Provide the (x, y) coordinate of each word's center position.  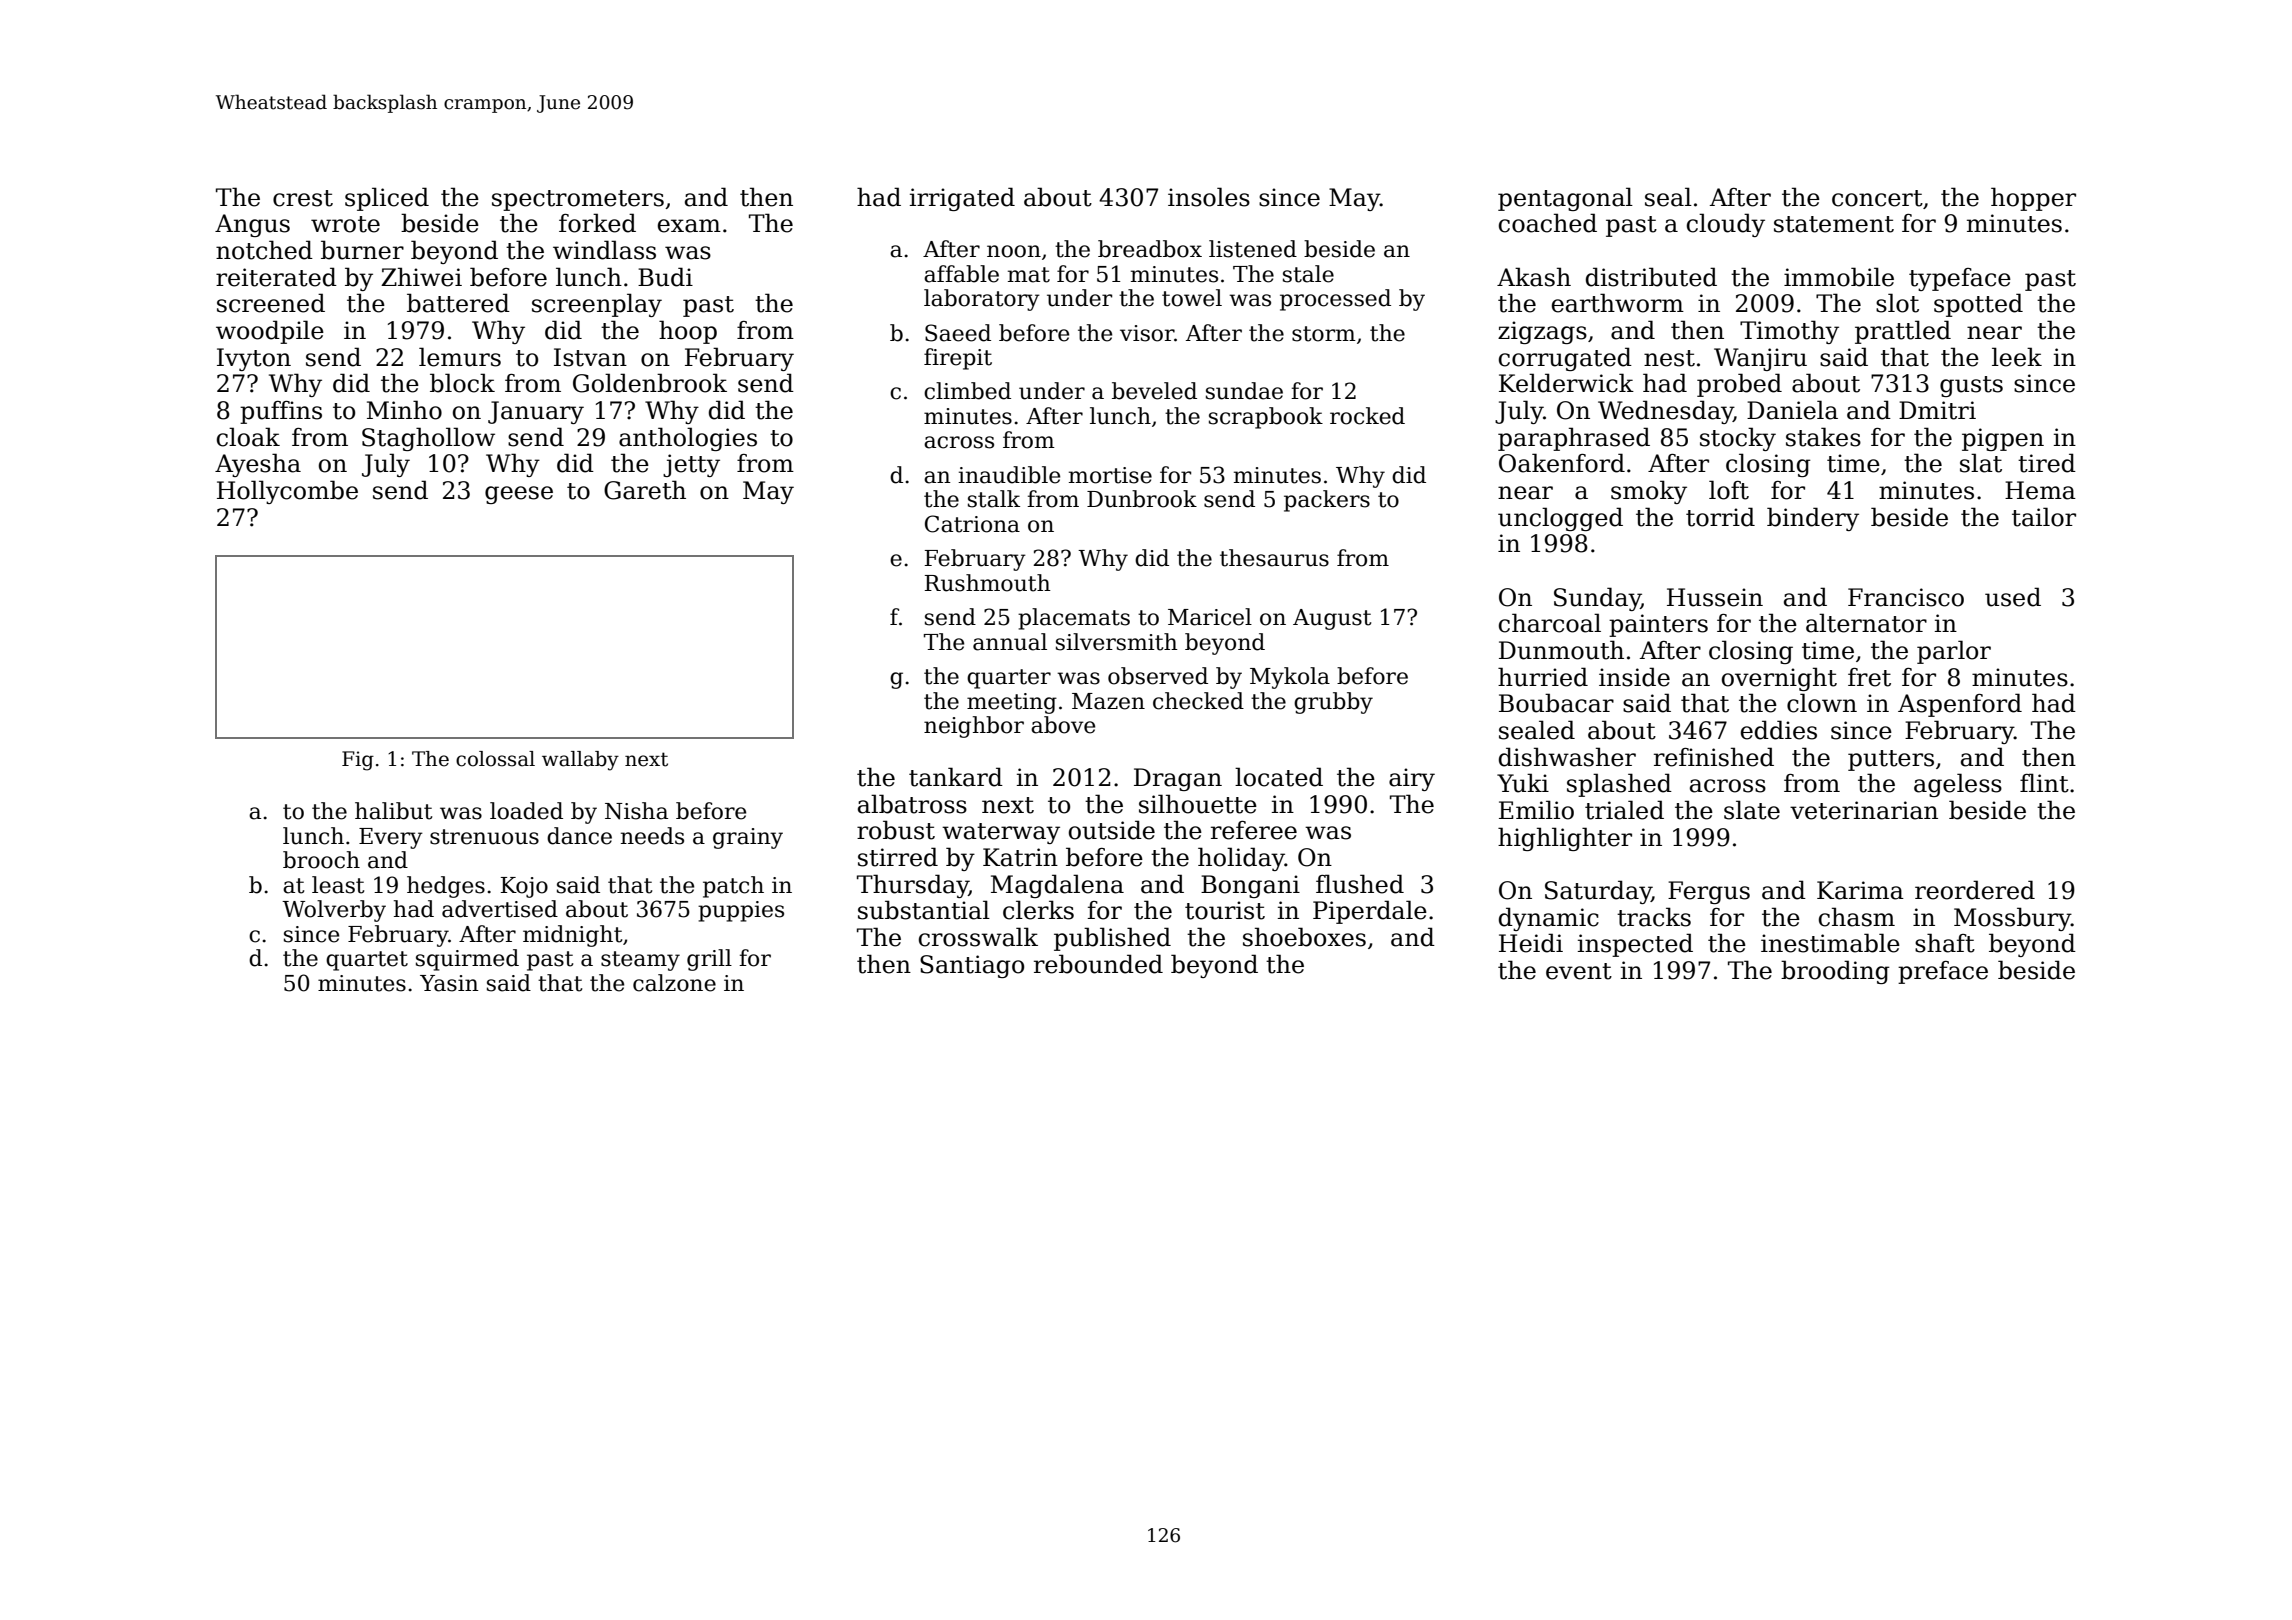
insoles (1209, 197)
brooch (321, 860)
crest (303, 198)
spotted (1978, 305)
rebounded (1098, 964)
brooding (1835, 972)
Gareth (645, 490)
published (1112, 939)
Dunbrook (1142, 499)
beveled (1154, 391)
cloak (248, 437)
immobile (1839, 277)
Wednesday (1665, 412)
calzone (674, 983)
